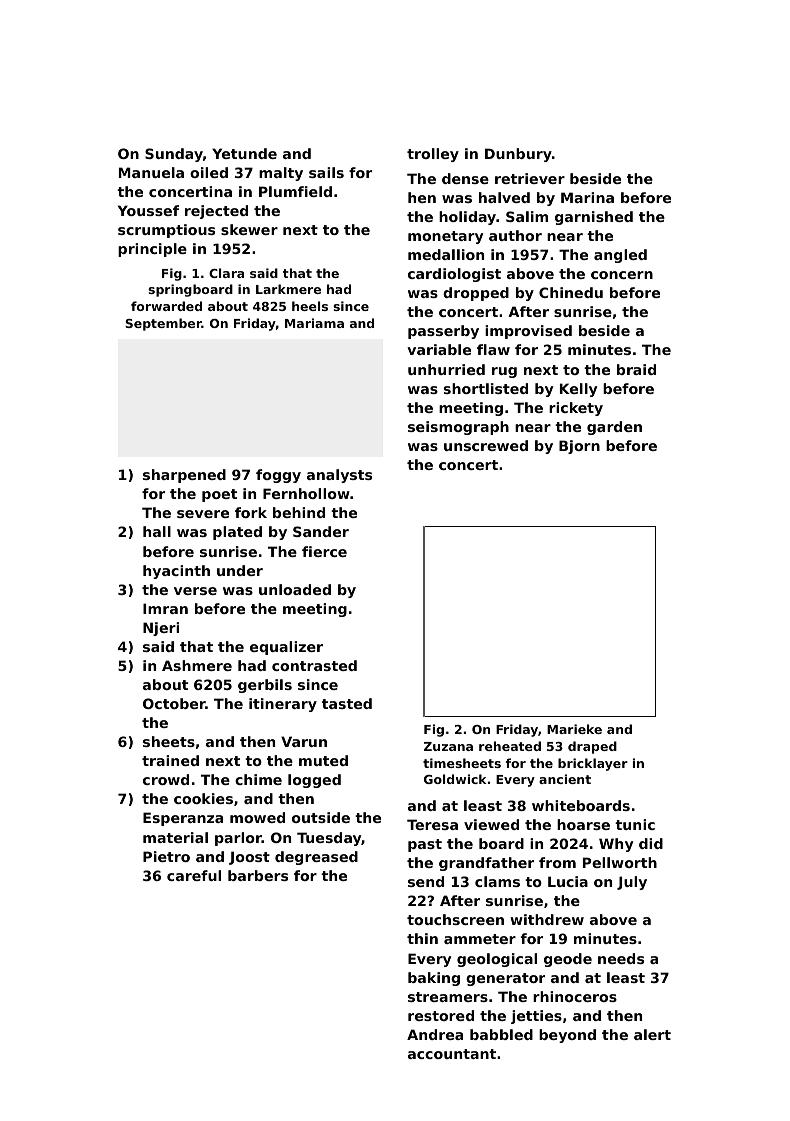 The image size is (790, 1121). What do you see at coordinates (455, 919) in the page?
I see `touchscreen` at bounding box center [455, 919].
